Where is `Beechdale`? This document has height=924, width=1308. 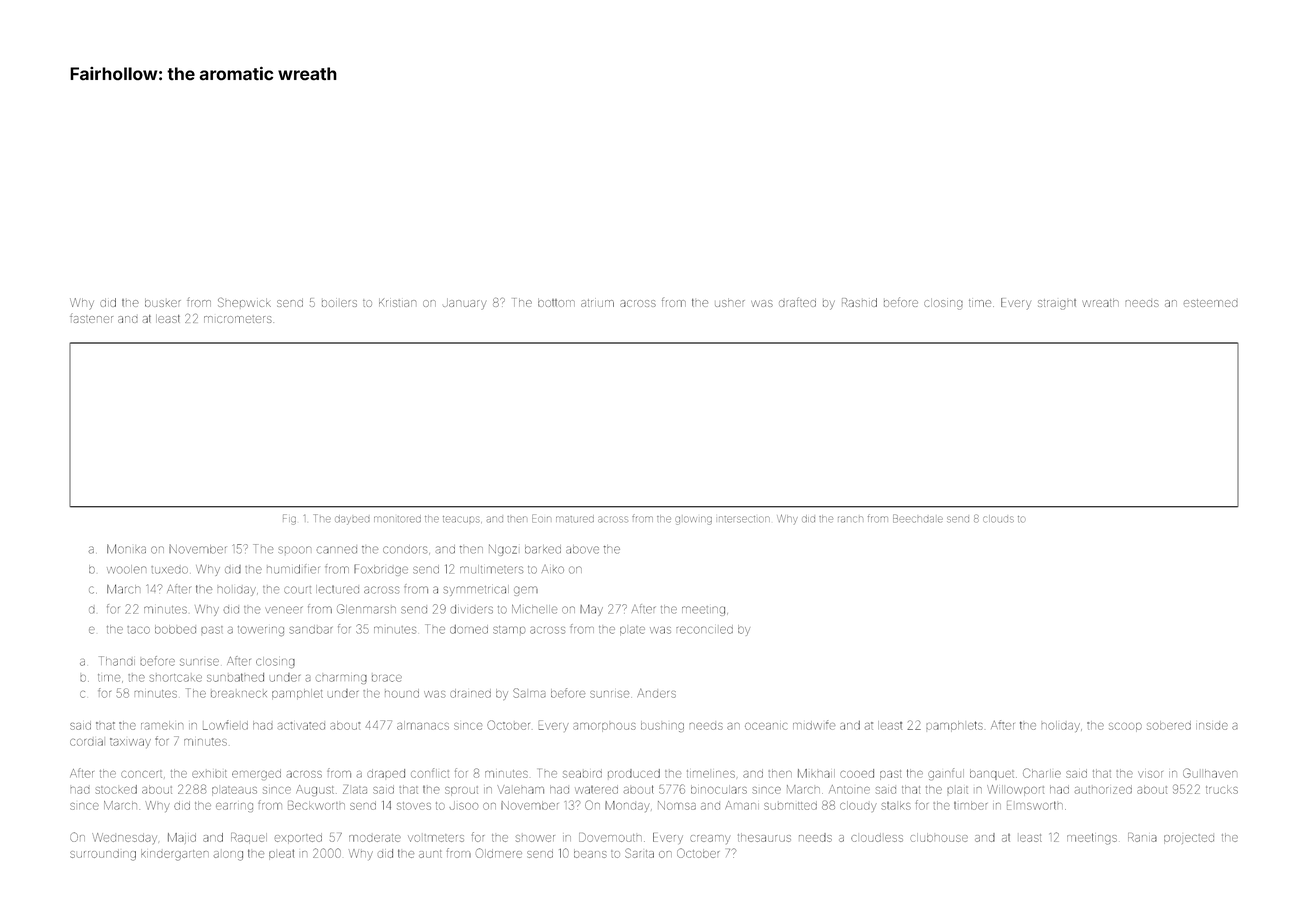
Beechdale is located at coordinates (918, 519).
